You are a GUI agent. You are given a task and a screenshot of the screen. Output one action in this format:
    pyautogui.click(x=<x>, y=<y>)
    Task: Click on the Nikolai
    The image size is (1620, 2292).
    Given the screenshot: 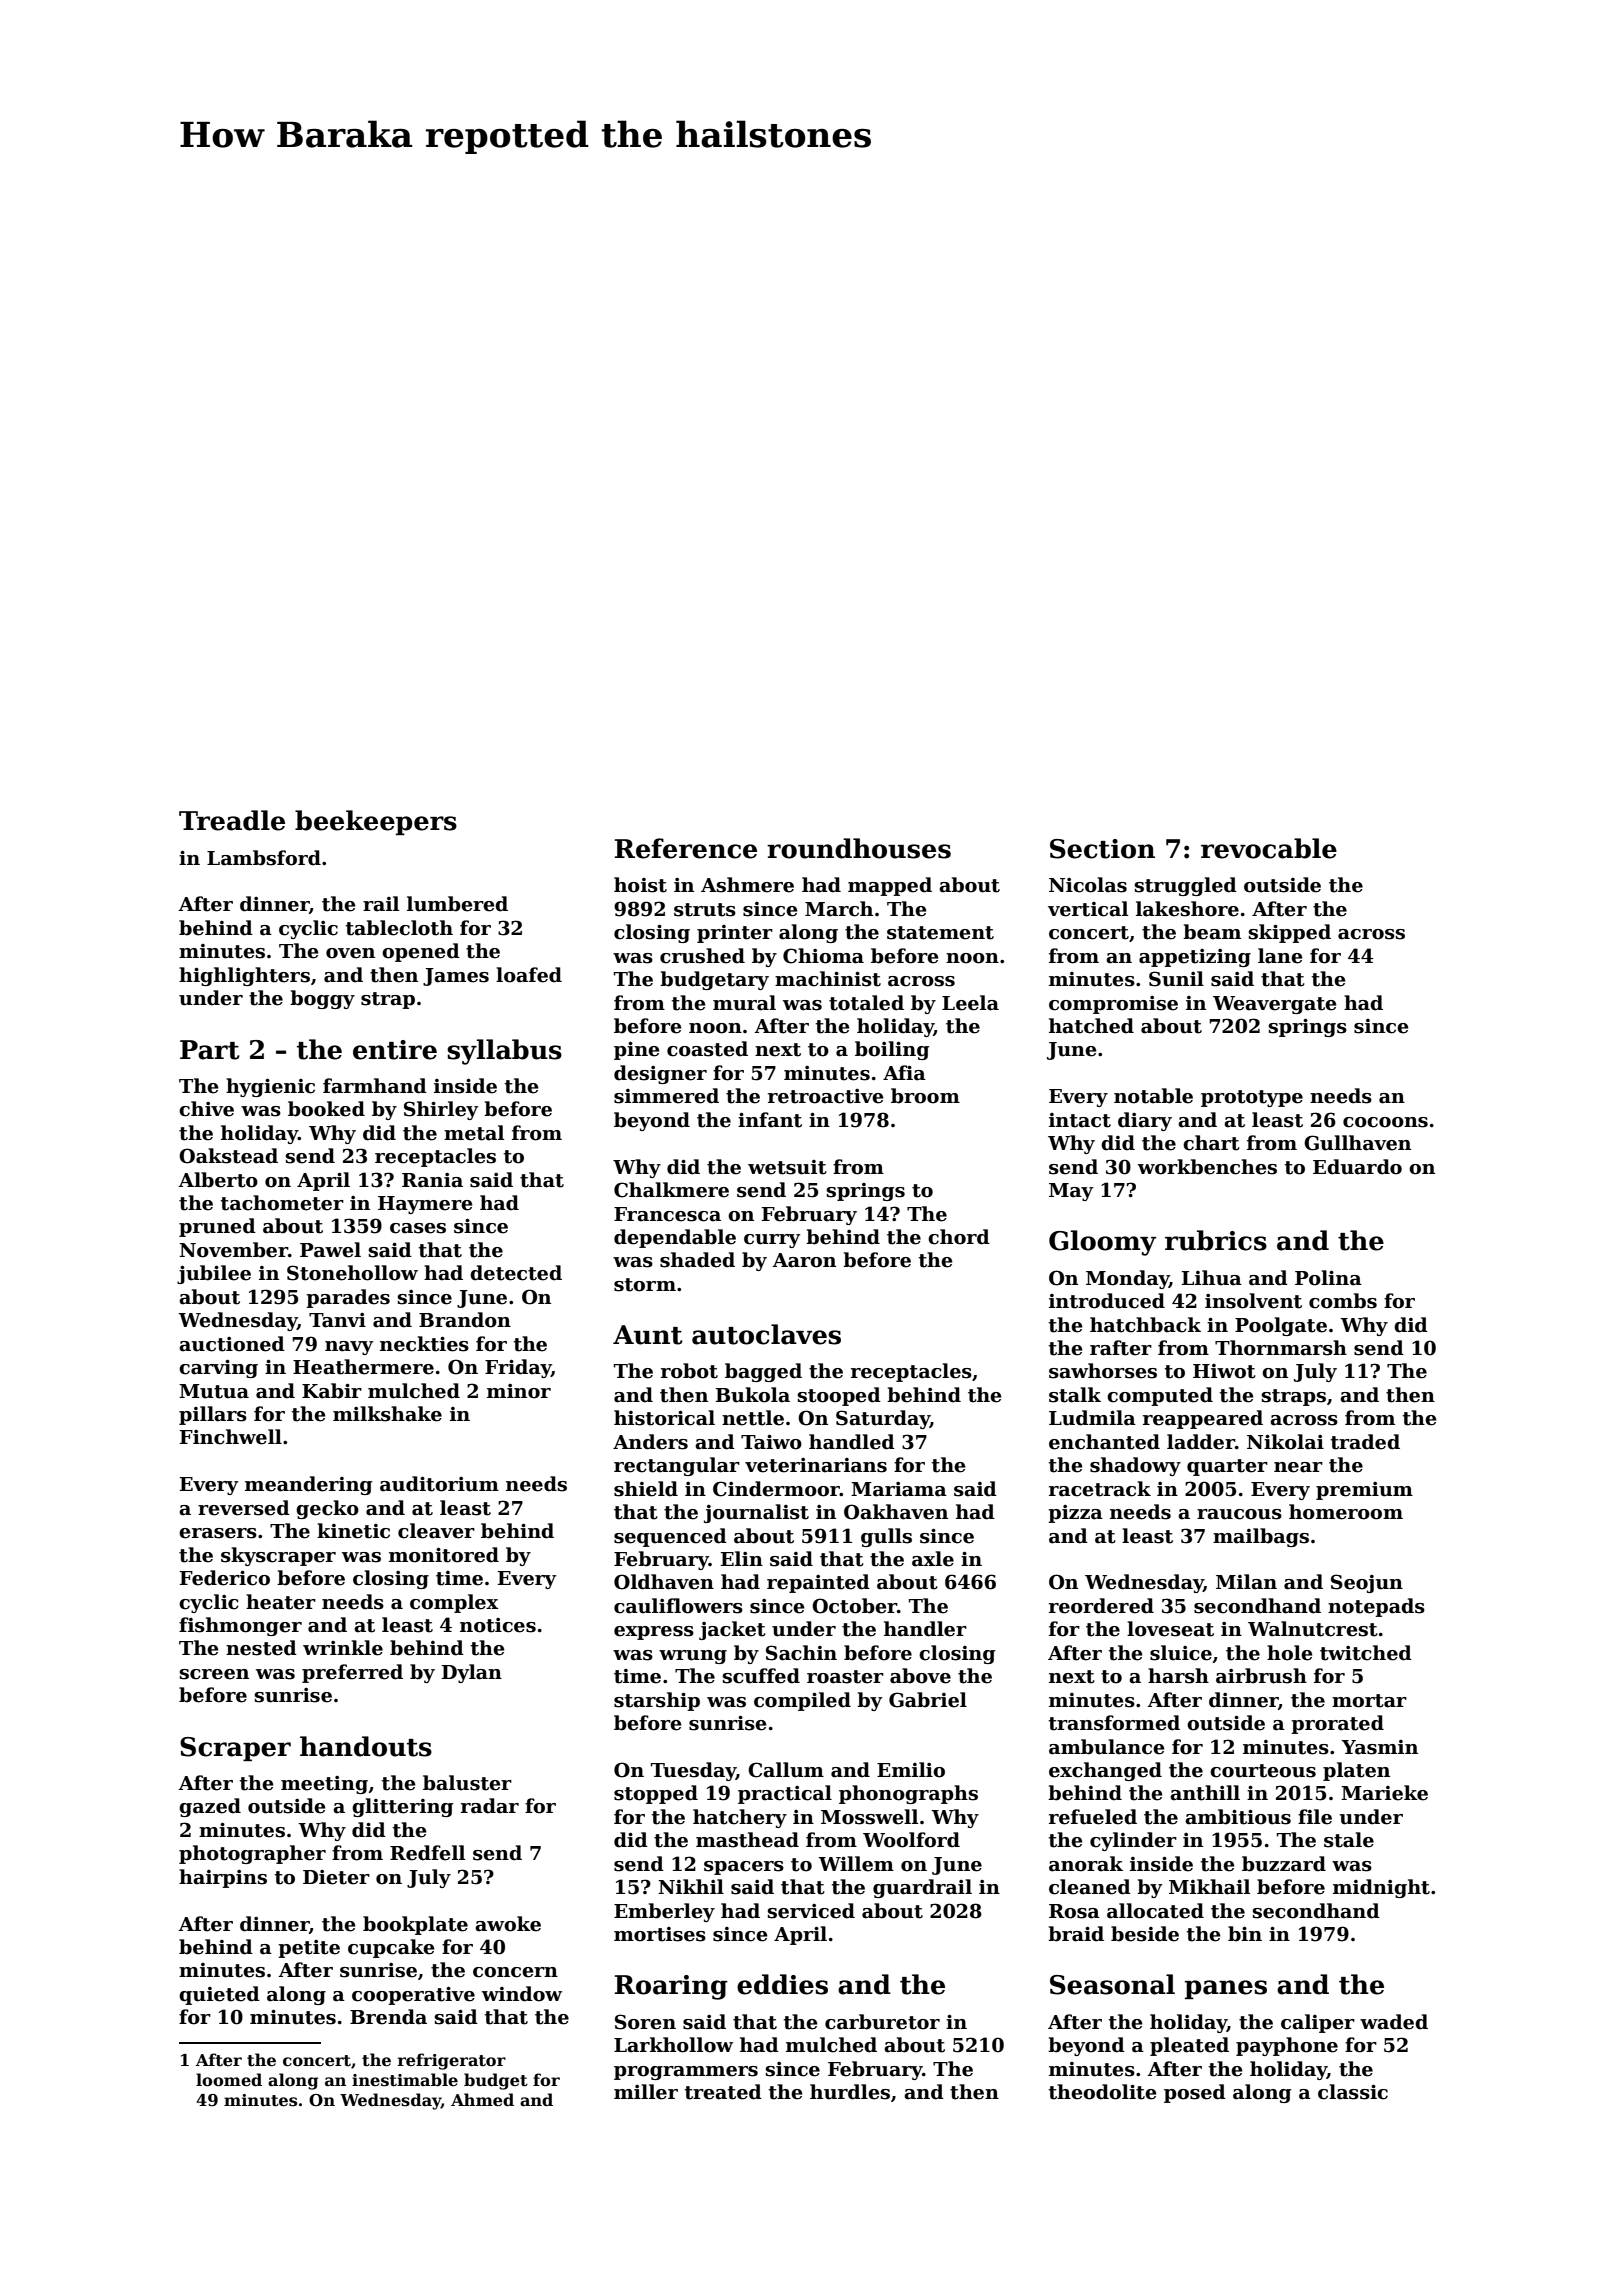 What is the action you would take?
    pyautogui.click(x=1285, y=1442)
